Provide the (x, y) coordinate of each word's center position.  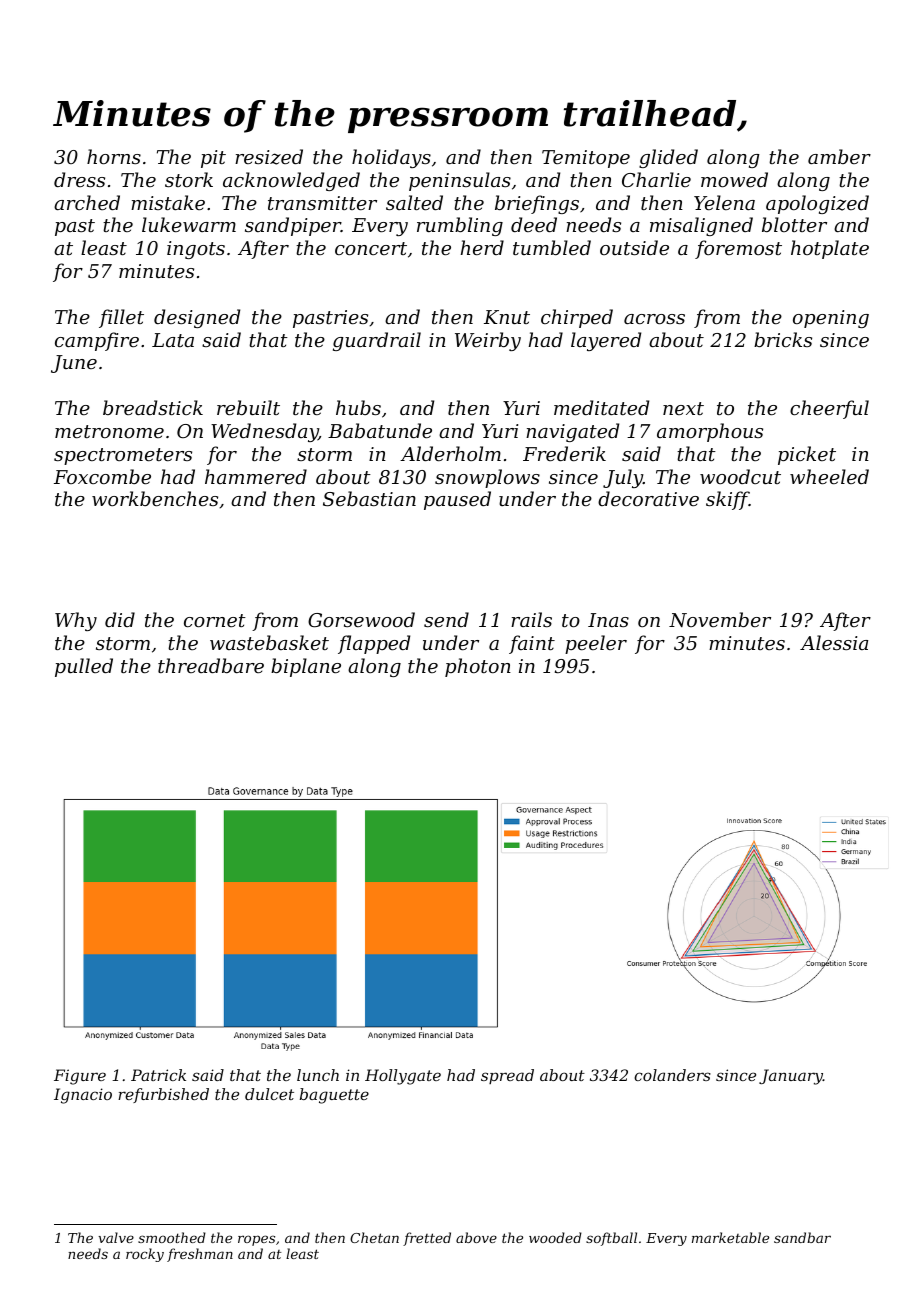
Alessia (834, 642)
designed (197, 318)
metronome (109, 431)
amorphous (710, 432)
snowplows (487, 478)
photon (478, 667)
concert (371, 248)
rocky (145, 1255)
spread (507, 1076)
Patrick (158, 1075)
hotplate (830, 249)
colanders (672, 1075)
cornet (215, 620)
